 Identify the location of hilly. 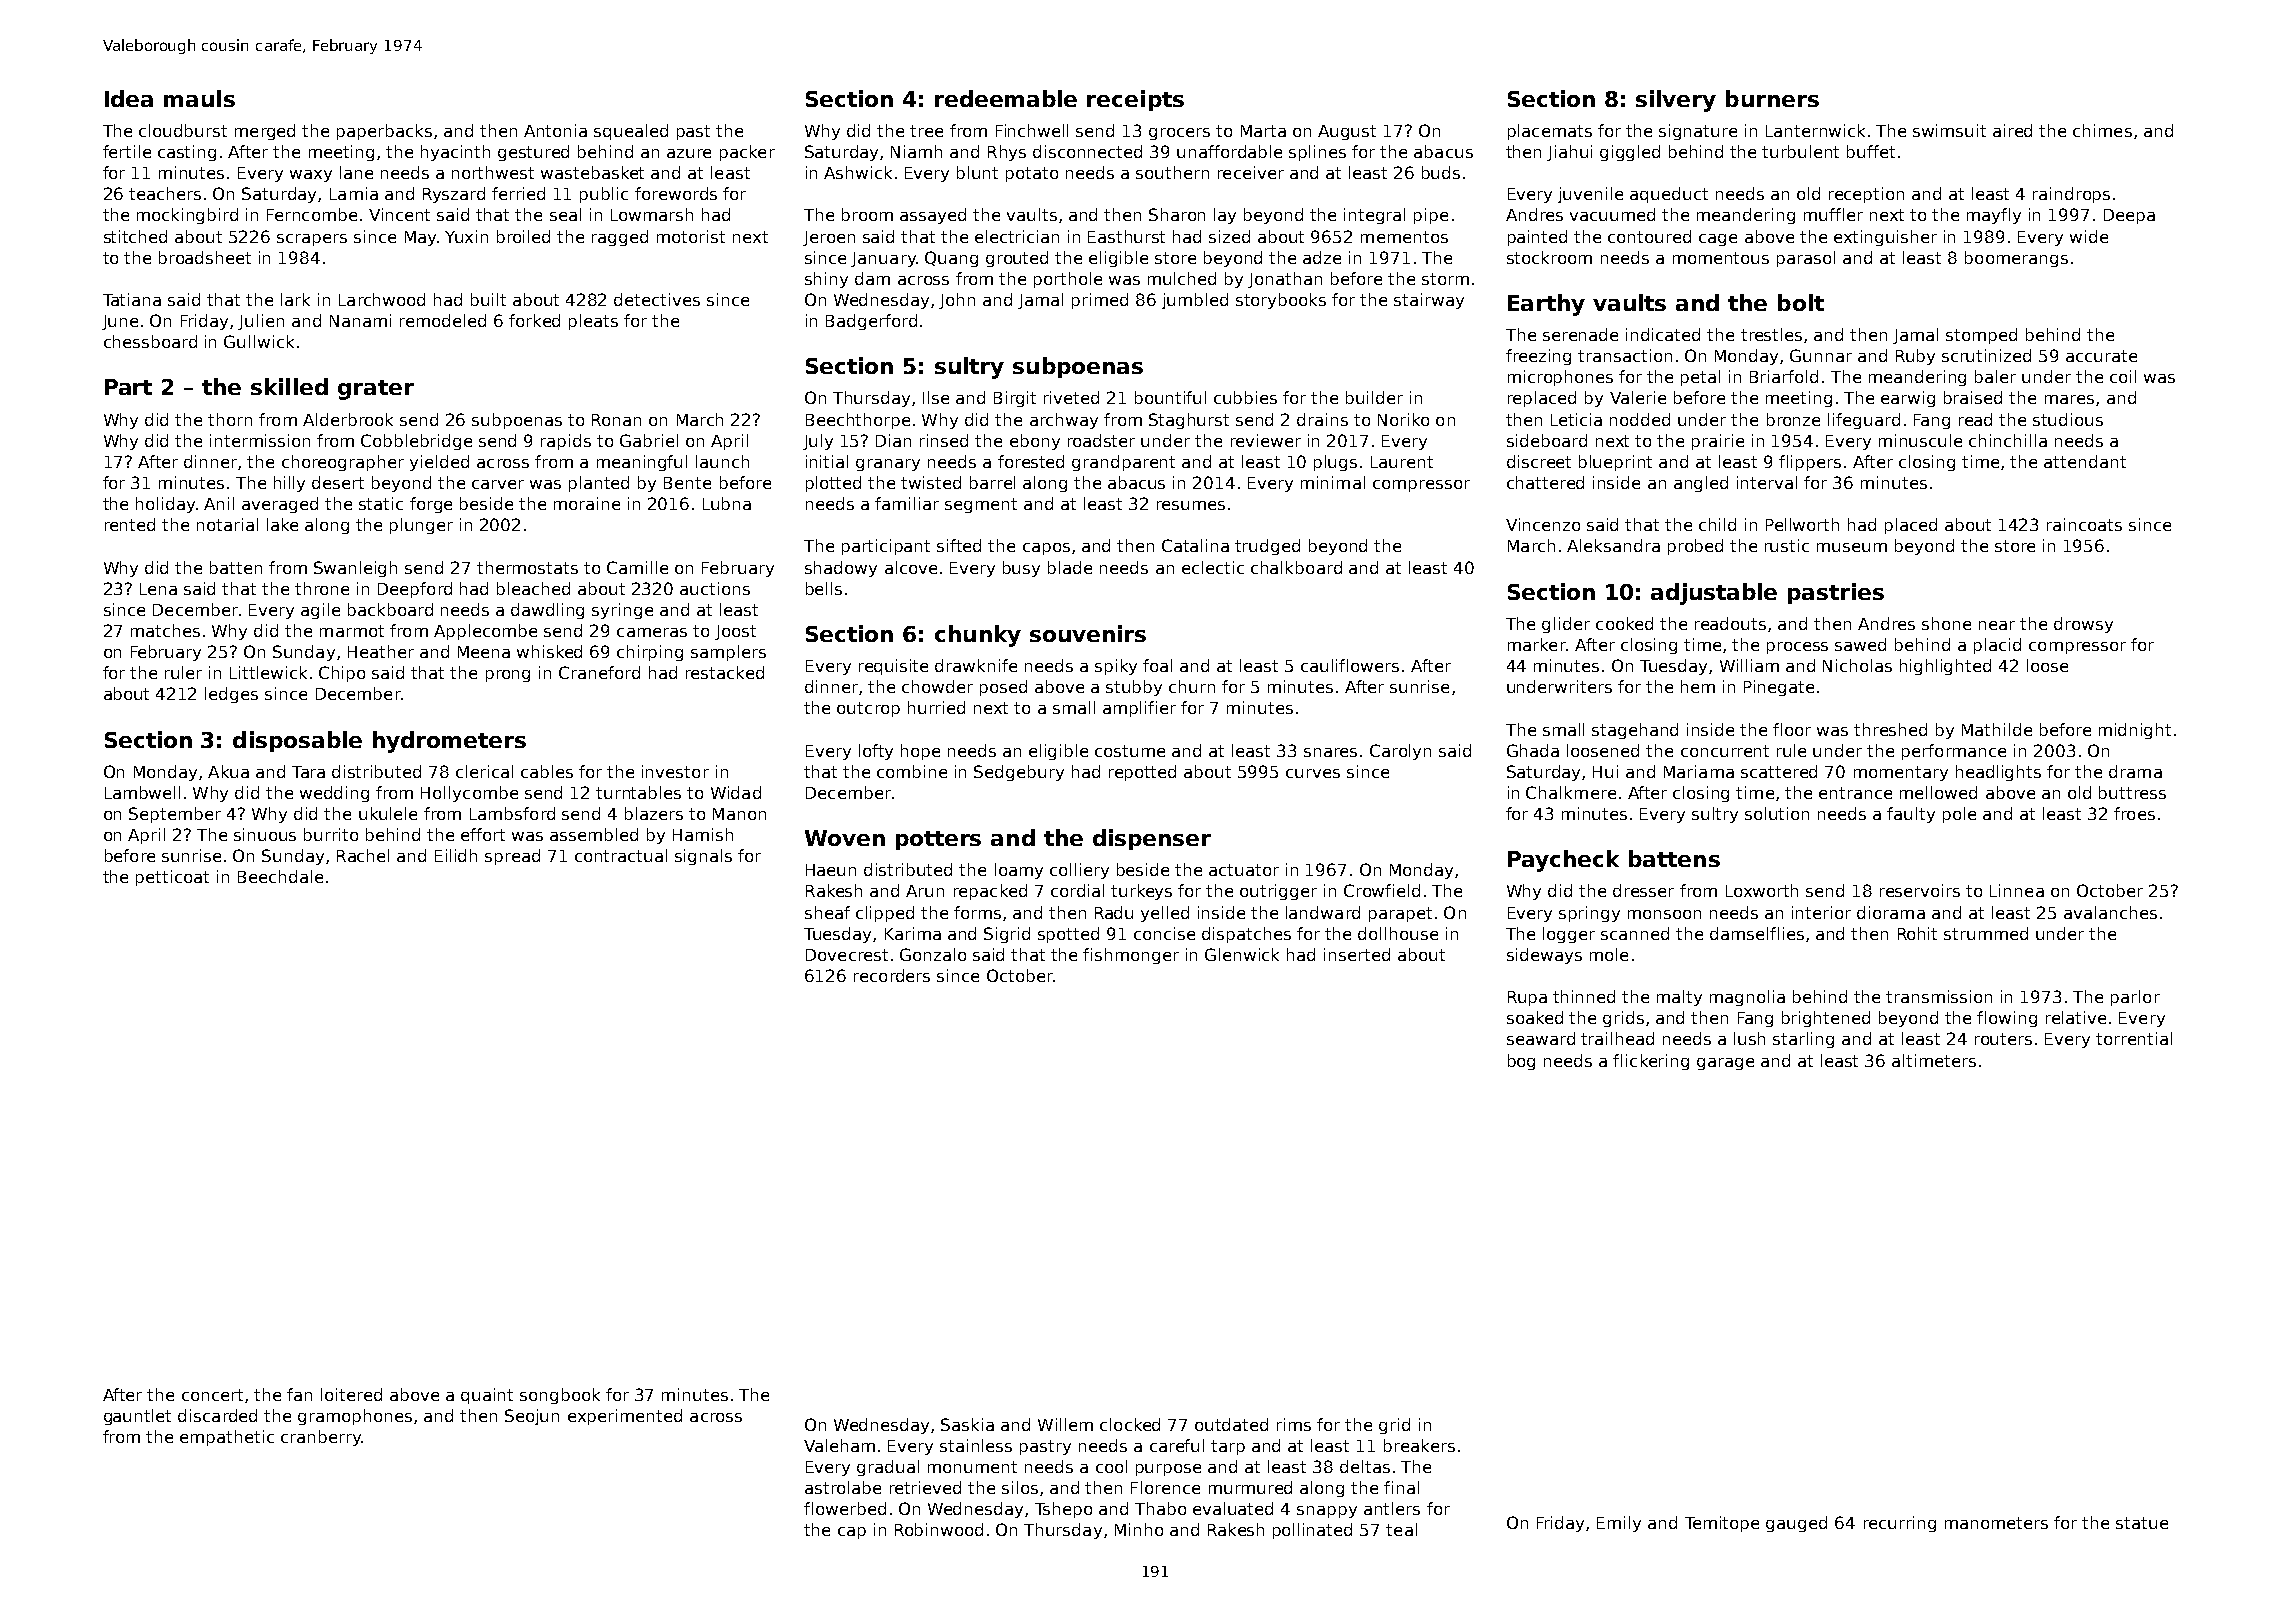
(289, 484).
